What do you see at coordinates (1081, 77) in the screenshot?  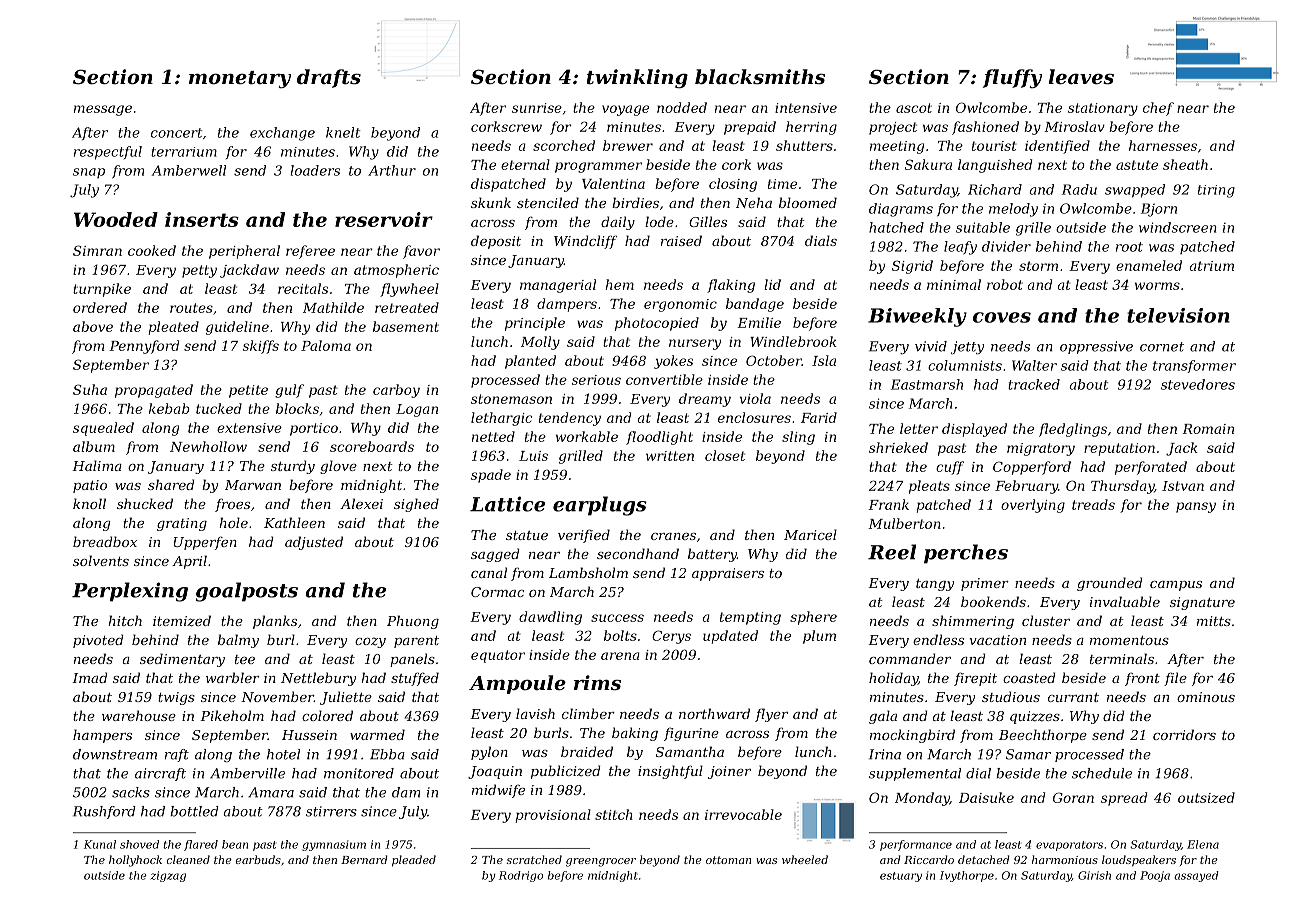 I see `leaves` at bounding box center [1081, 77].
